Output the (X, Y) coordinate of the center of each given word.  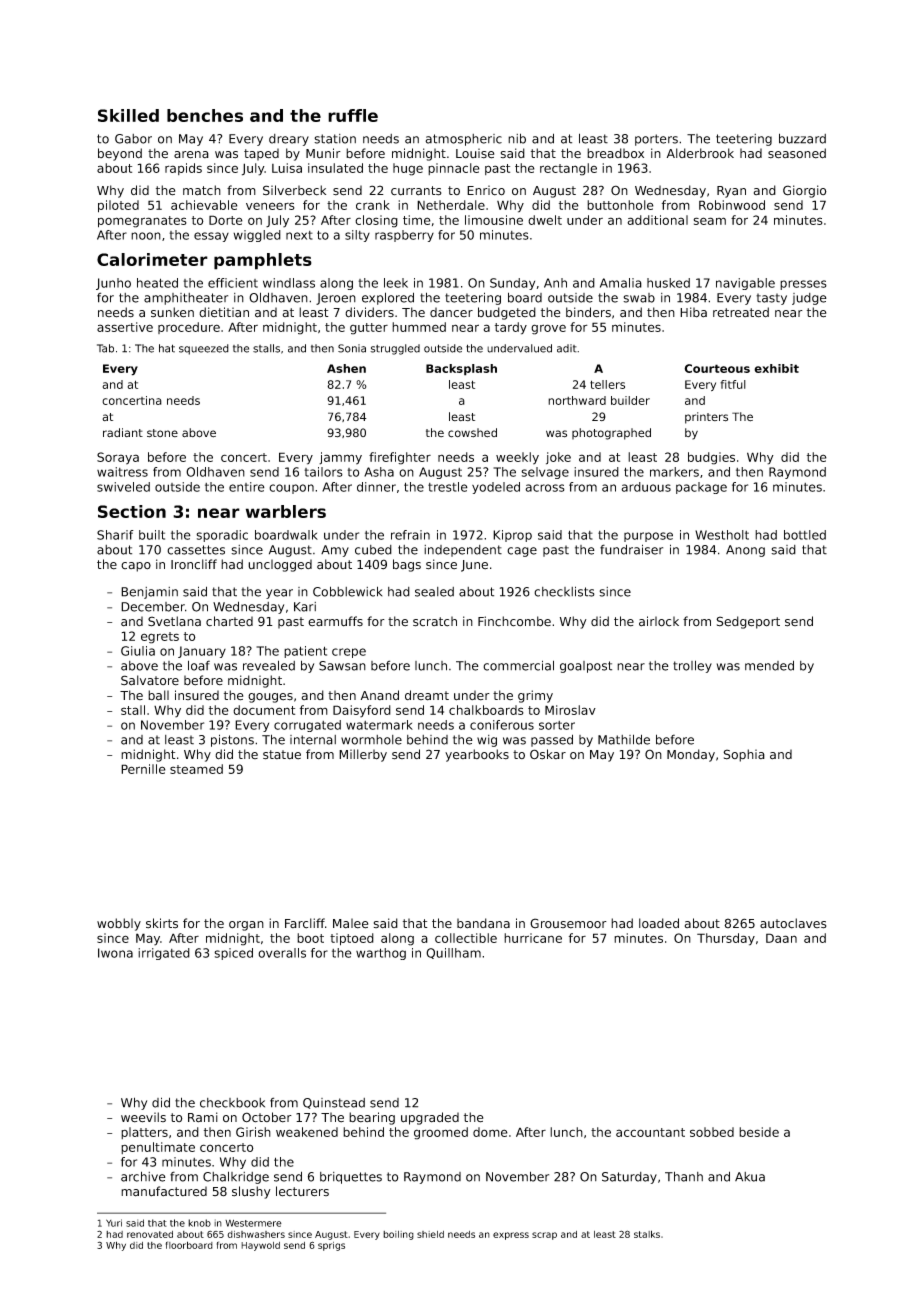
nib (517, 138)
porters (656, 140)
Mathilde (624, 739)
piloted (118, 206)
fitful (733, 384)
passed (552, 740)
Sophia (744, 755)
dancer (451, 312)
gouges (270, 698)
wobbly (119, 924)
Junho (113, 284)
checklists (564, 591)
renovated (150, 1234)
